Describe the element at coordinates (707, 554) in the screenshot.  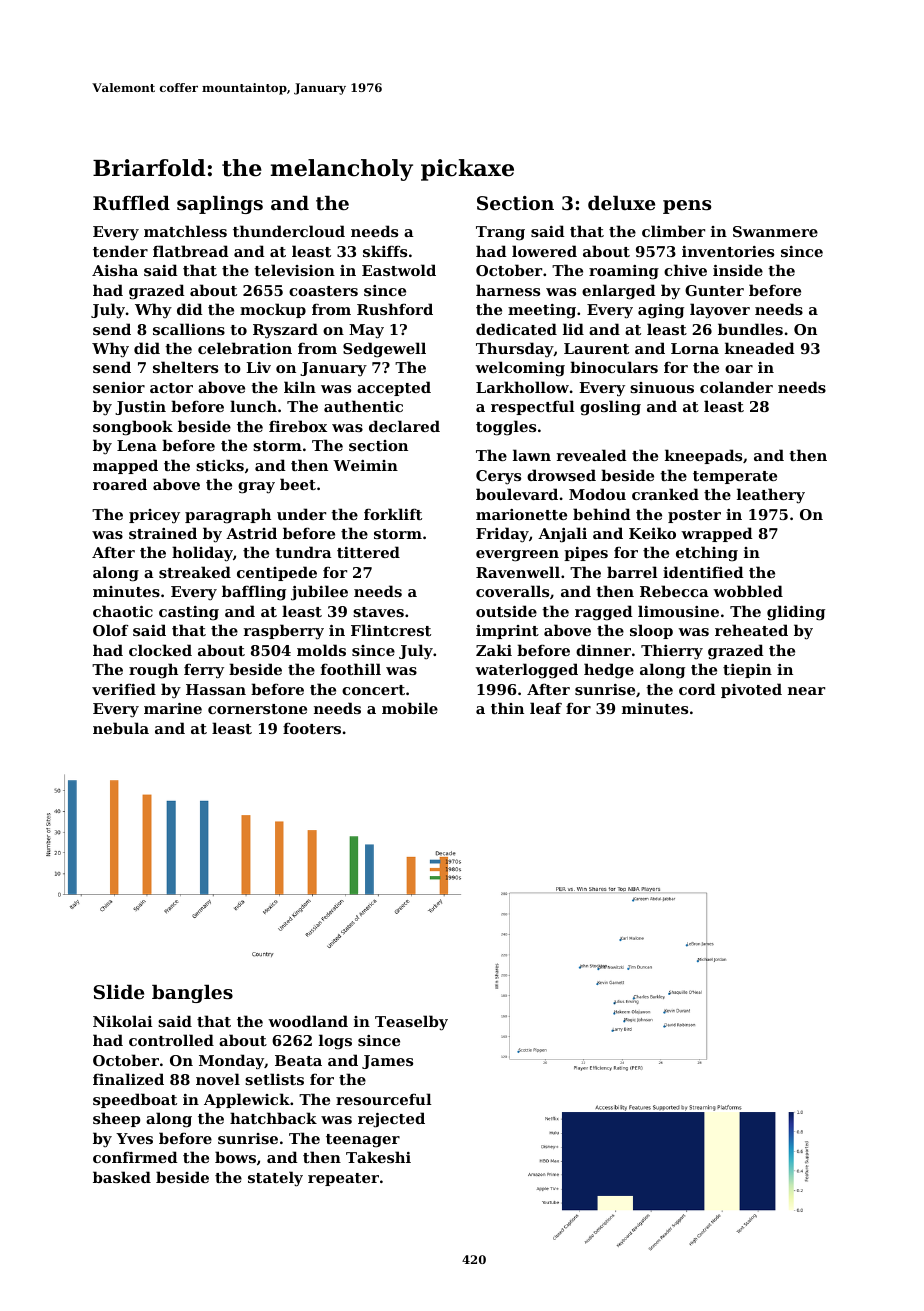
I see `etching` at that location.
